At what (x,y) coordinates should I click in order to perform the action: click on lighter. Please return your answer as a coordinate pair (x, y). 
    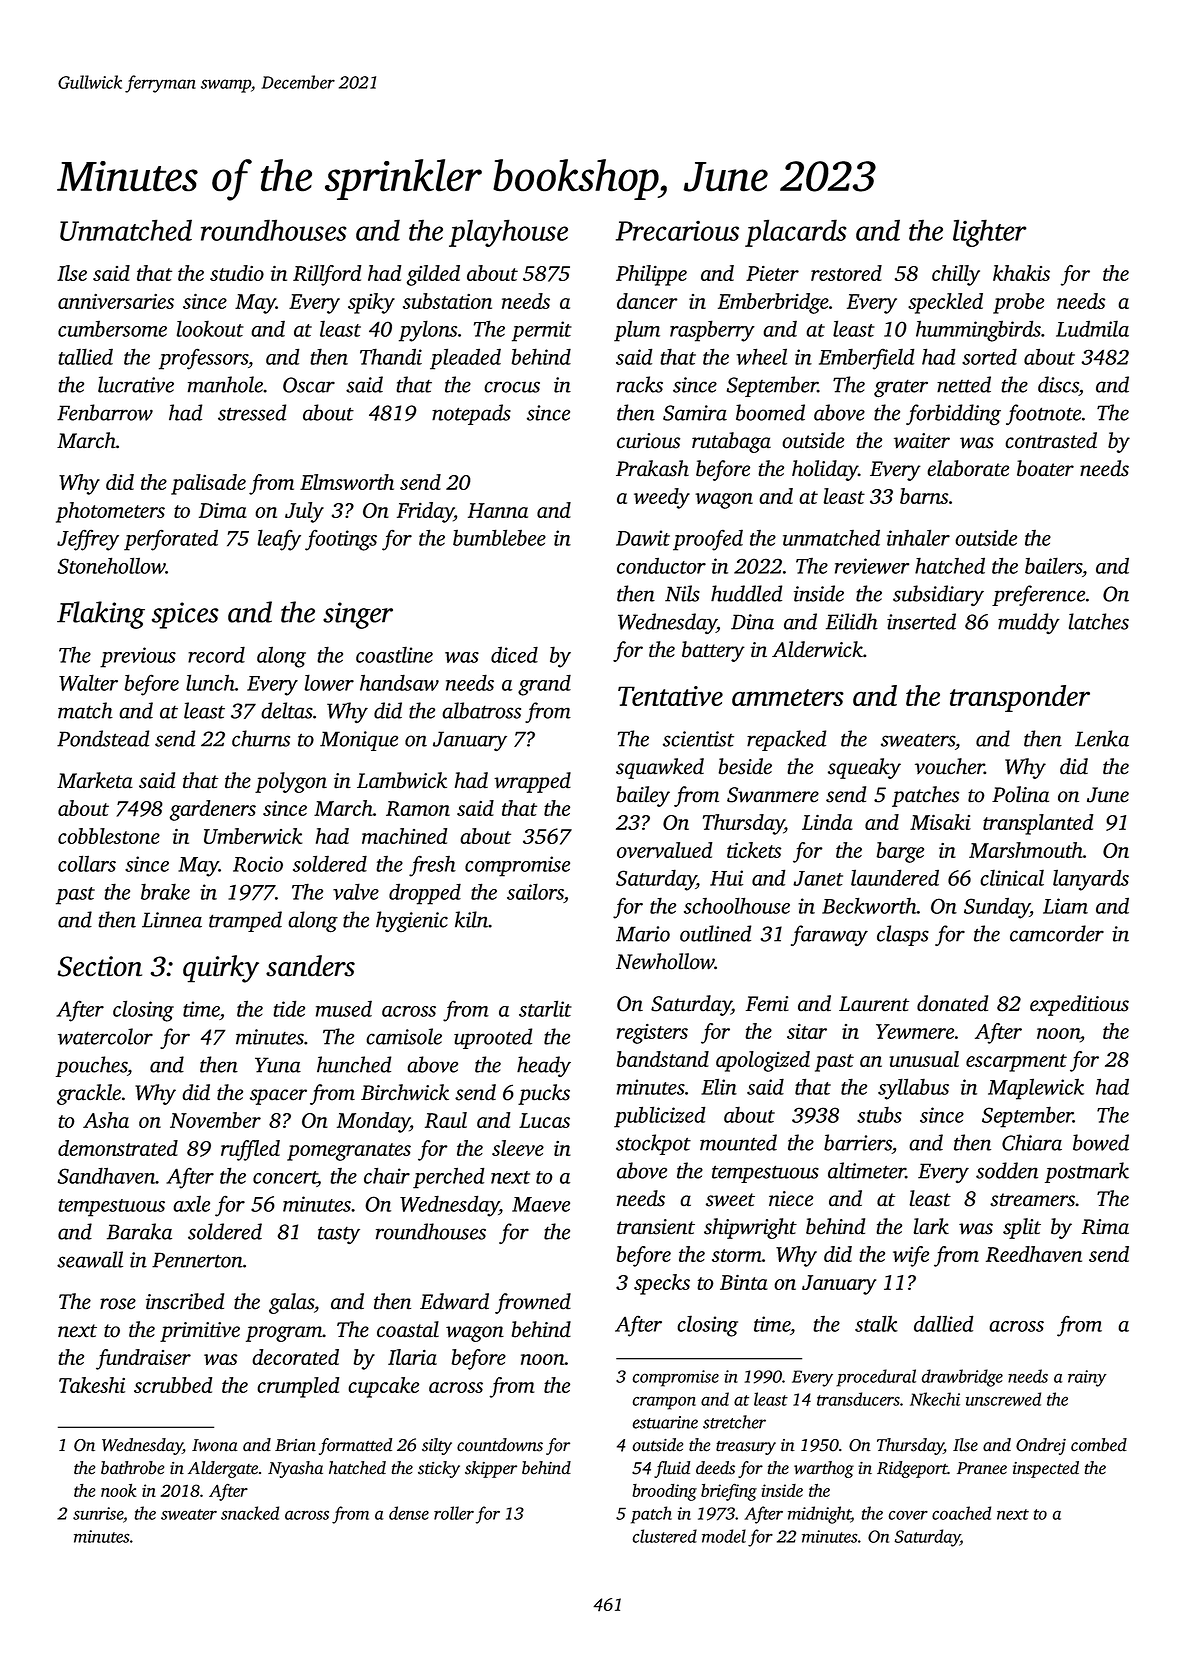
    Looking at the image, I should click on (990, 233).
